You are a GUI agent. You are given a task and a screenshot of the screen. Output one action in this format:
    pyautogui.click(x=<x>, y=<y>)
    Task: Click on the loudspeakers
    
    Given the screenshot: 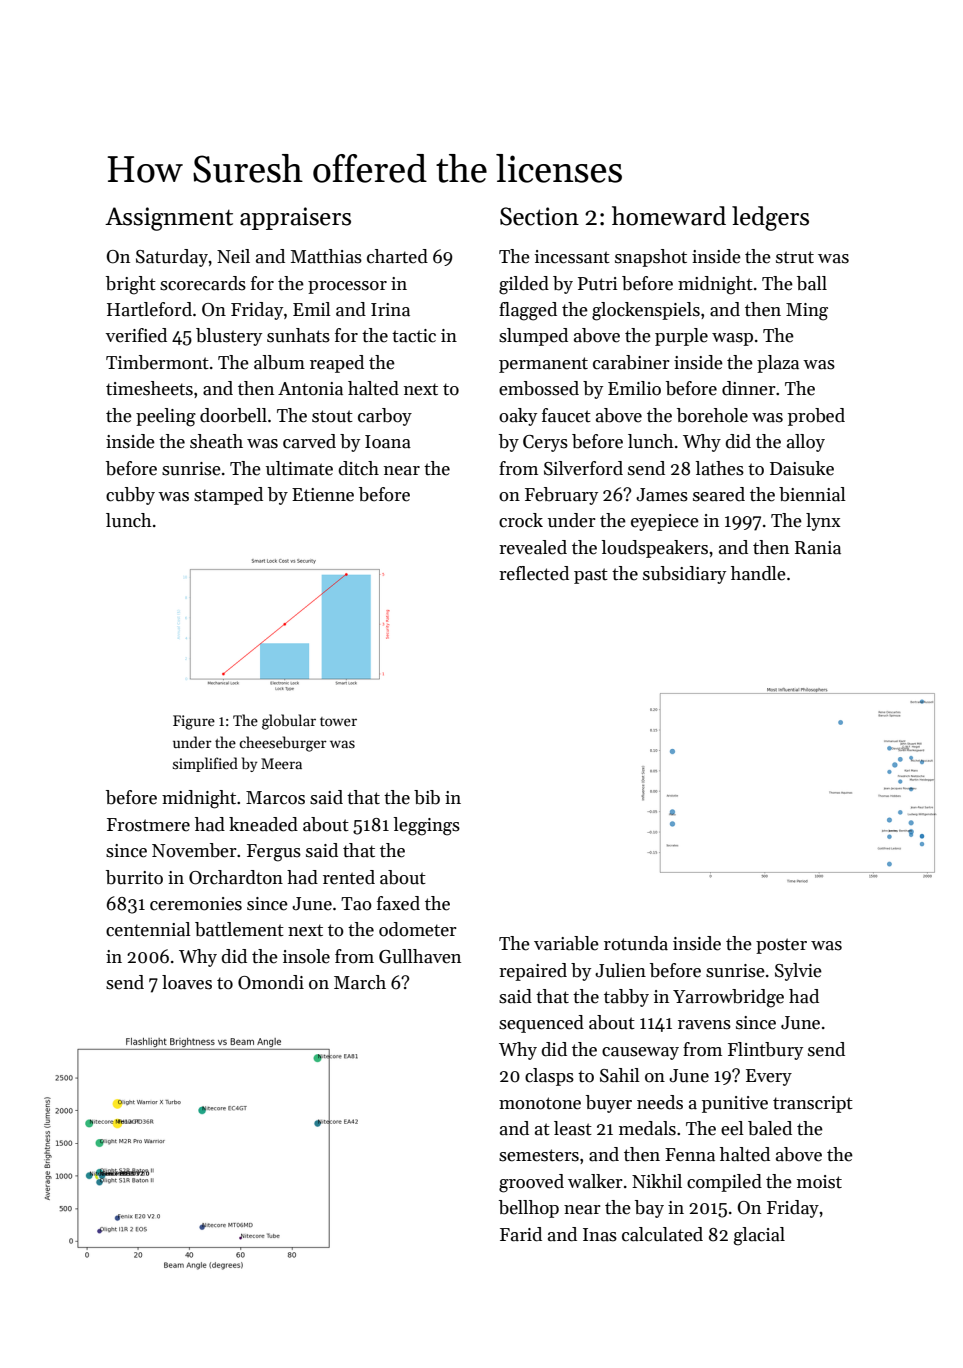 What is the action you would take?
    pyautogui.click(x=655, y=549)
